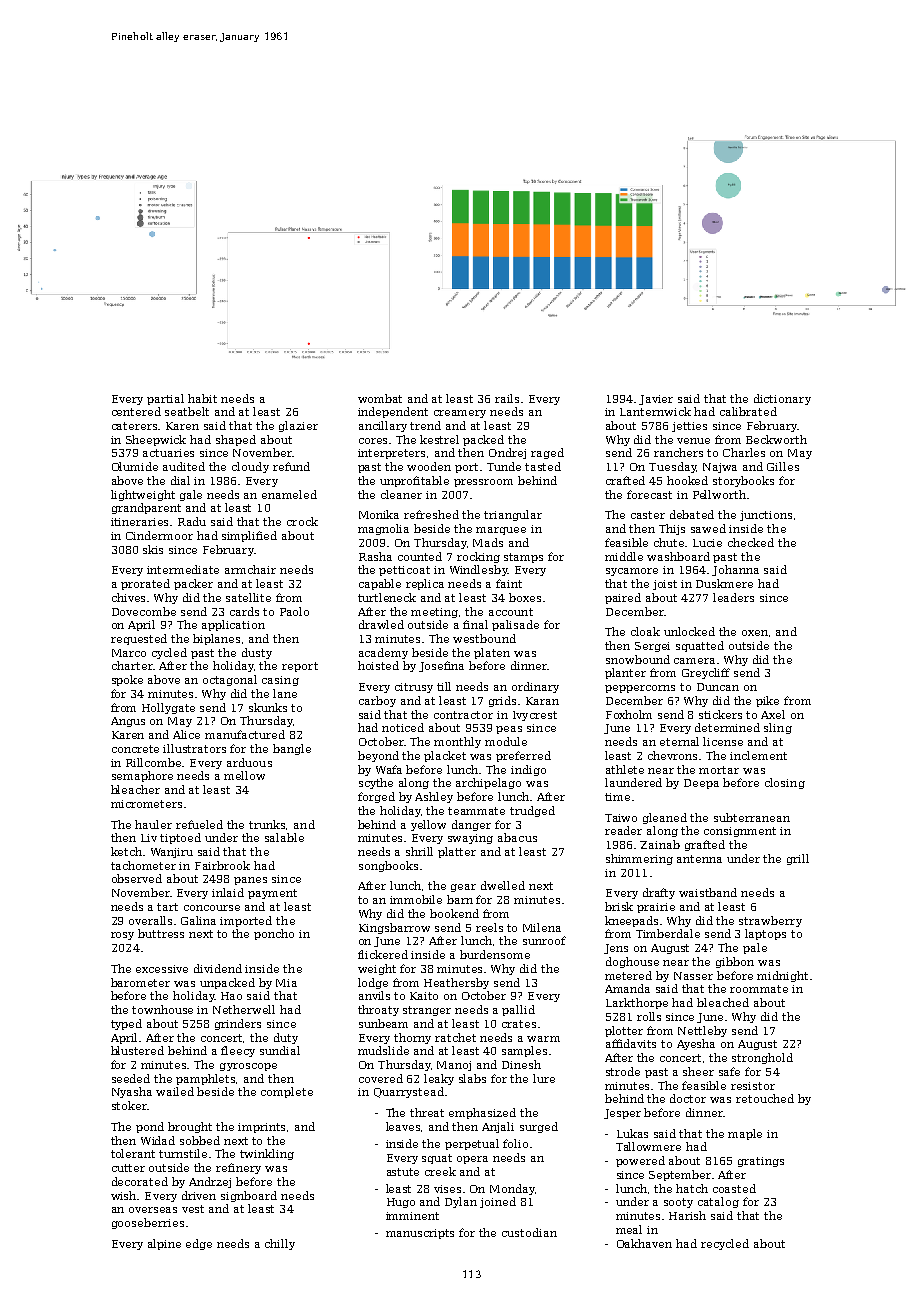 This screenshot has width=924, height=1308. Describe the element at coordinates (648, 1146) in the screenshot. I see `Tallowmere` at that location.
